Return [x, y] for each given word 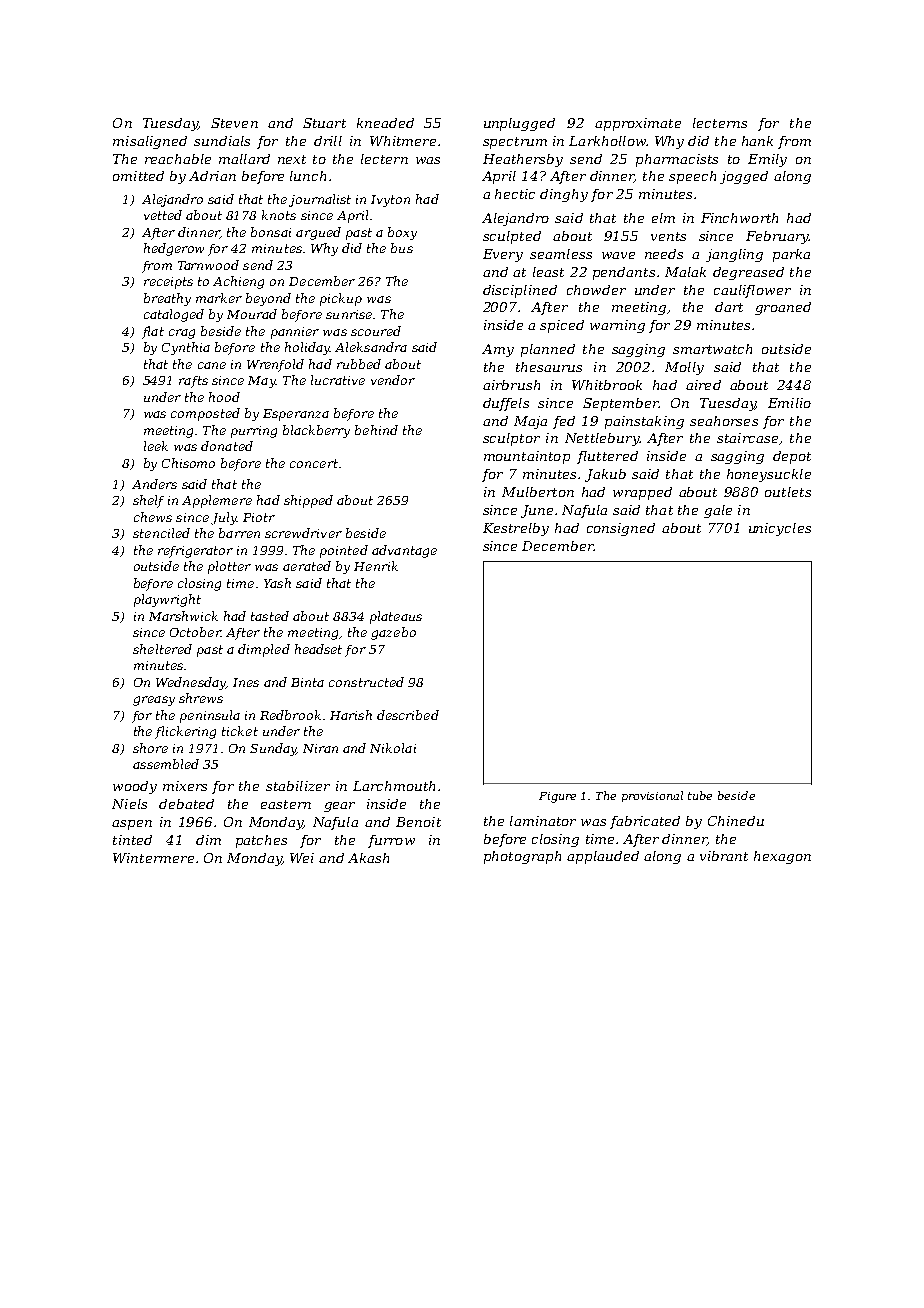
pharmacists [677, 160]
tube [700, 795]
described [408, 715]
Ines [246, 682]
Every [503, 255]
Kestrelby [516, 529]
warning [617, 326]
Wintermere [153, 858]
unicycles [780, 529]
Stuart [324, 123]
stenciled [161, 533]
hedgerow [174, 249]
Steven [234, 123]
